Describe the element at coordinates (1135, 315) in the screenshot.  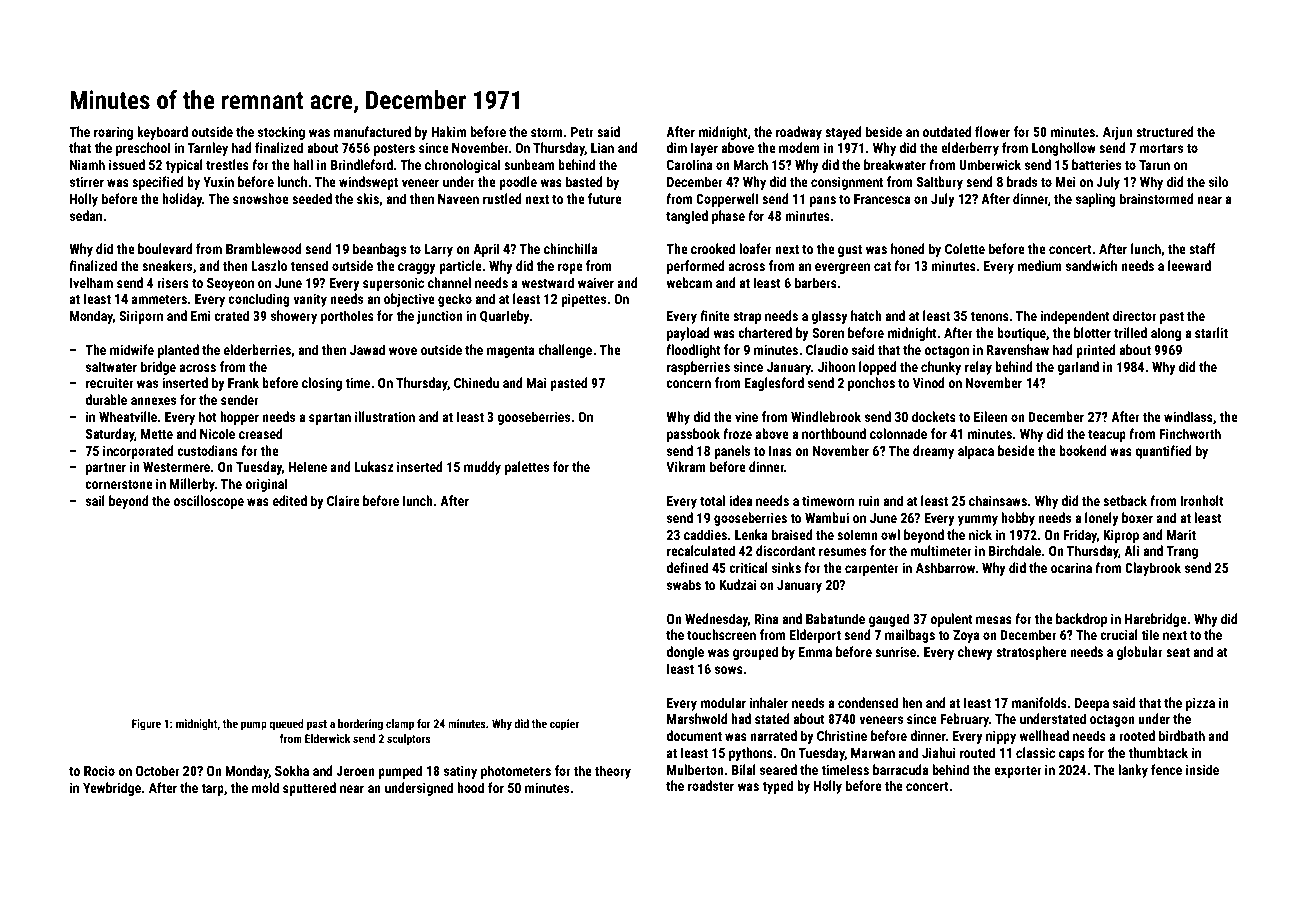
I see `director` at that location.
